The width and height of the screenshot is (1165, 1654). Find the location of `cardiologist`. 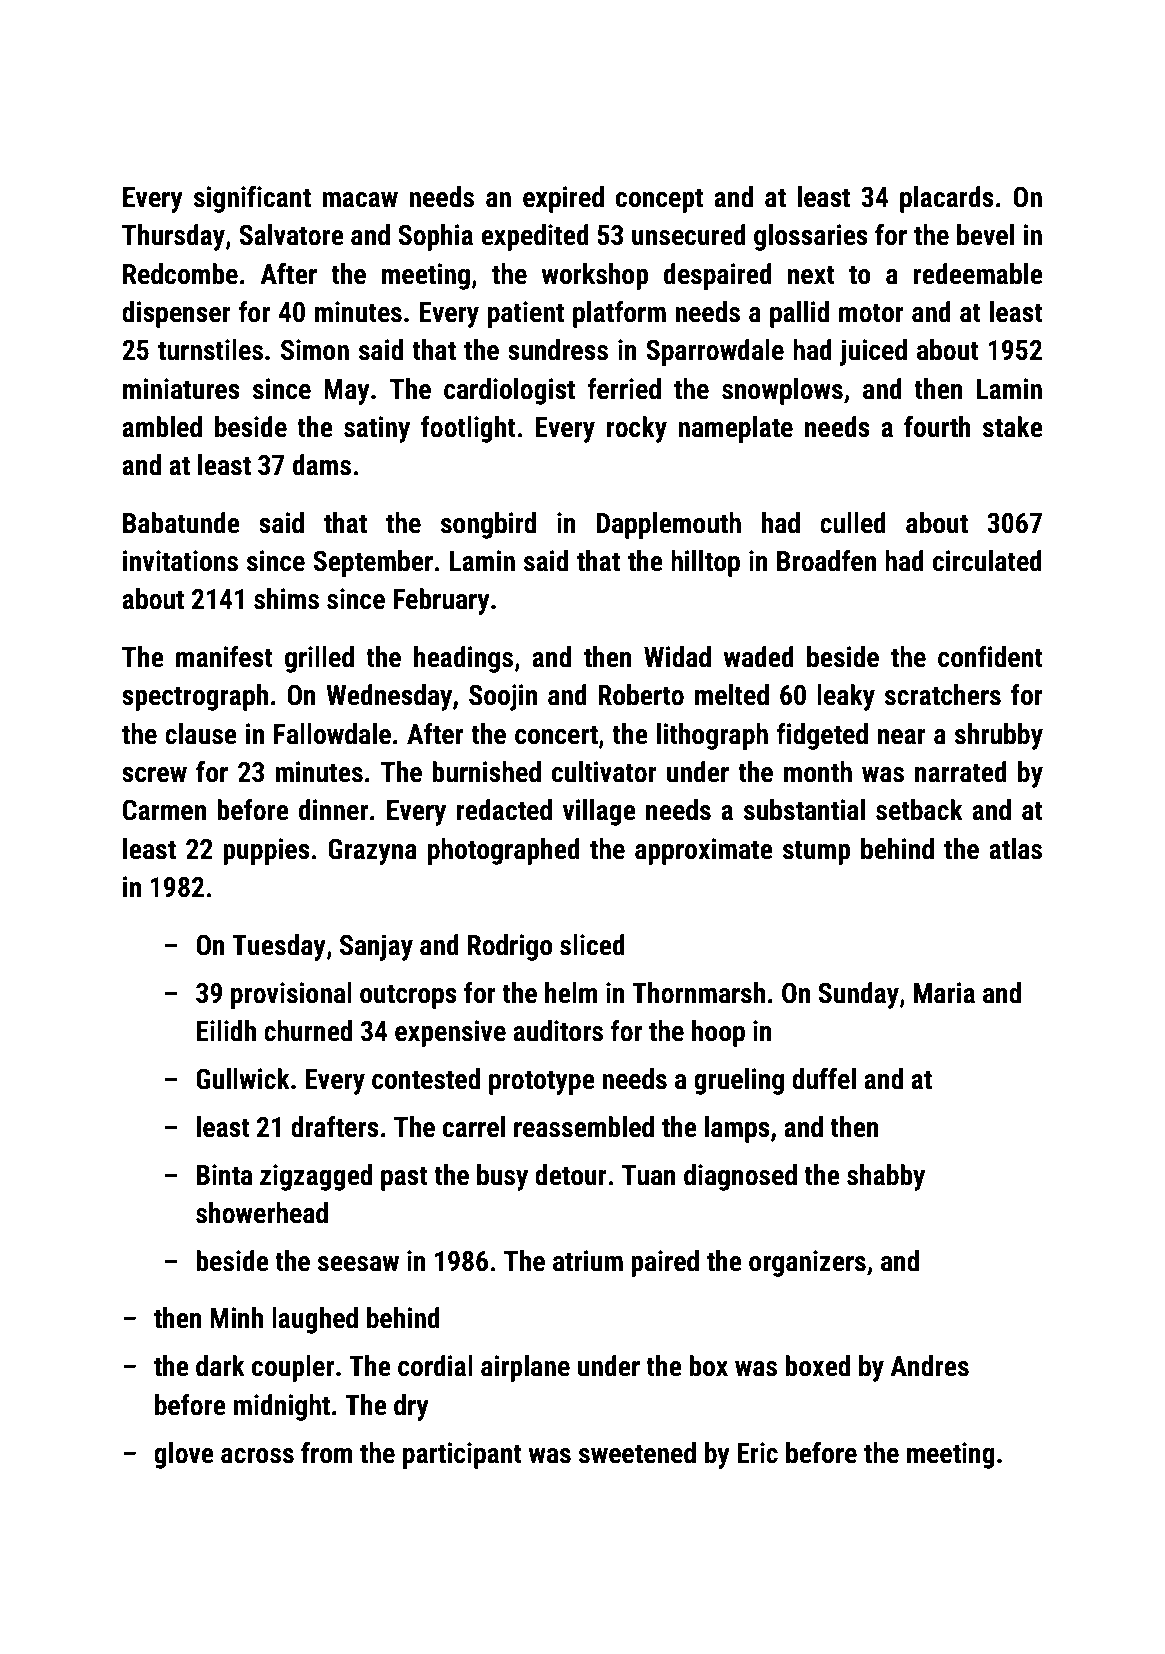

cardiologist is located at coordinates (509, 391).
